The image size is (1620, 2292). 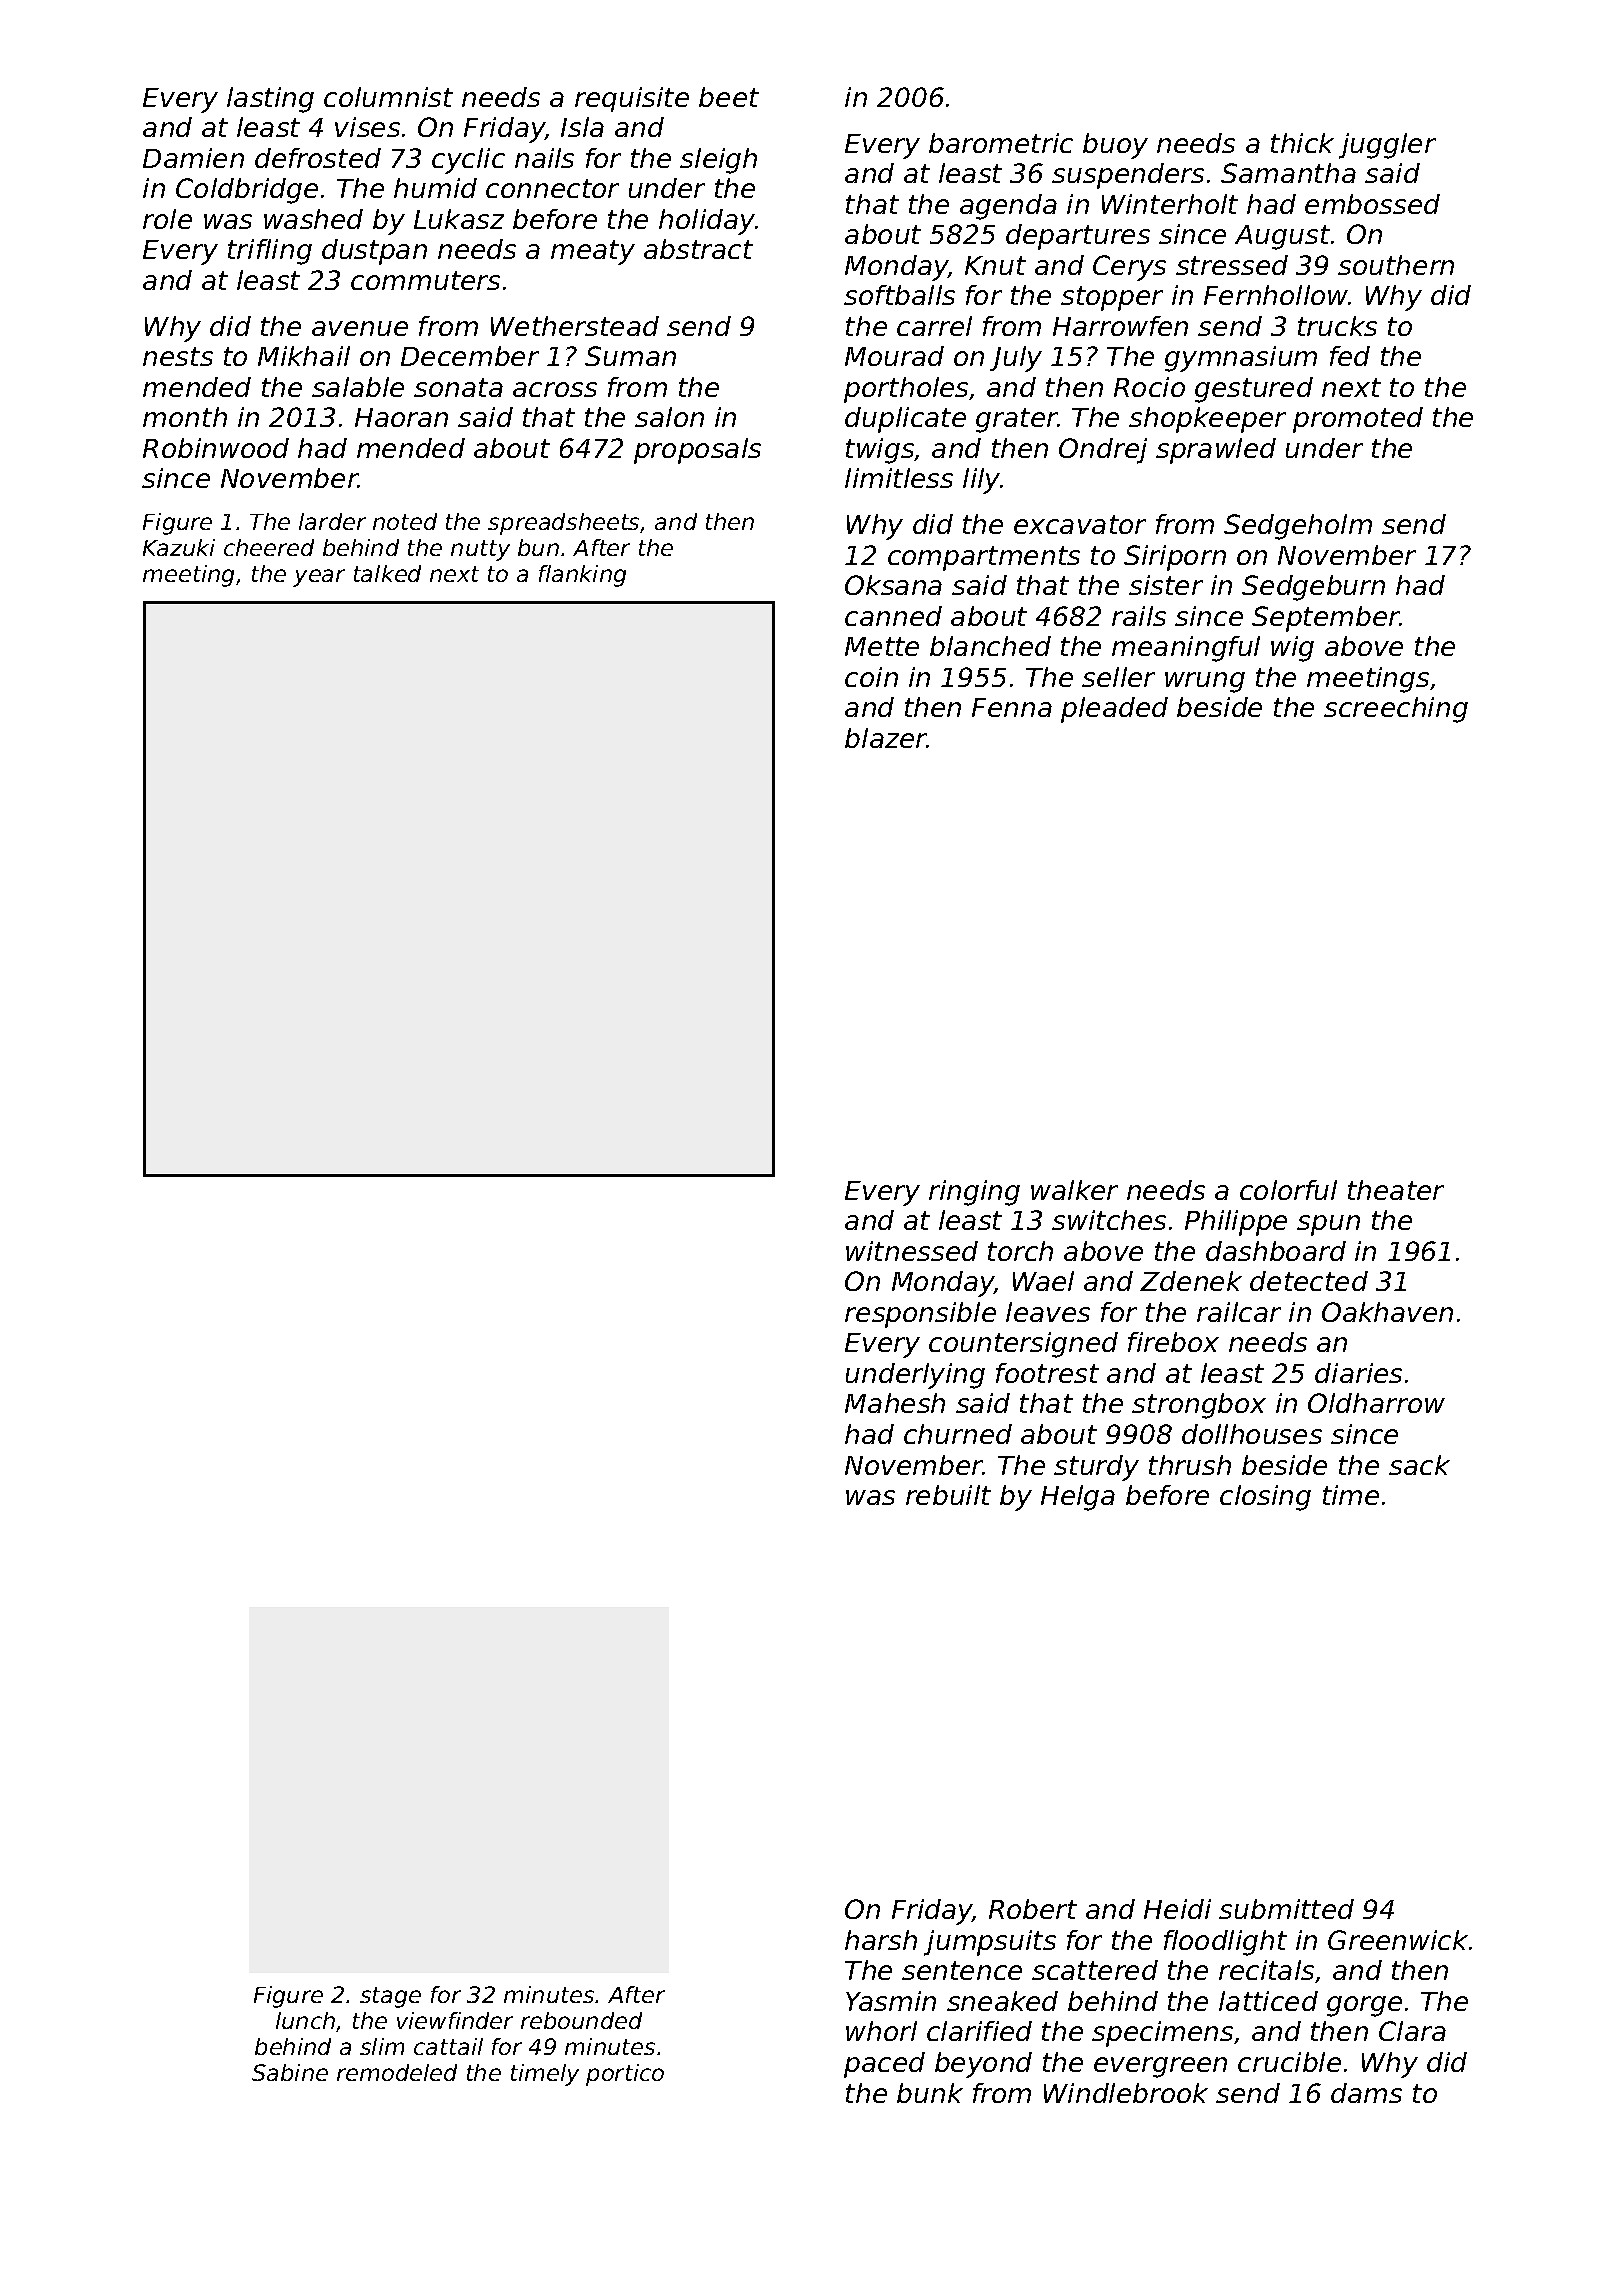 I want to click on softballs, so click(x=899, y=295).
